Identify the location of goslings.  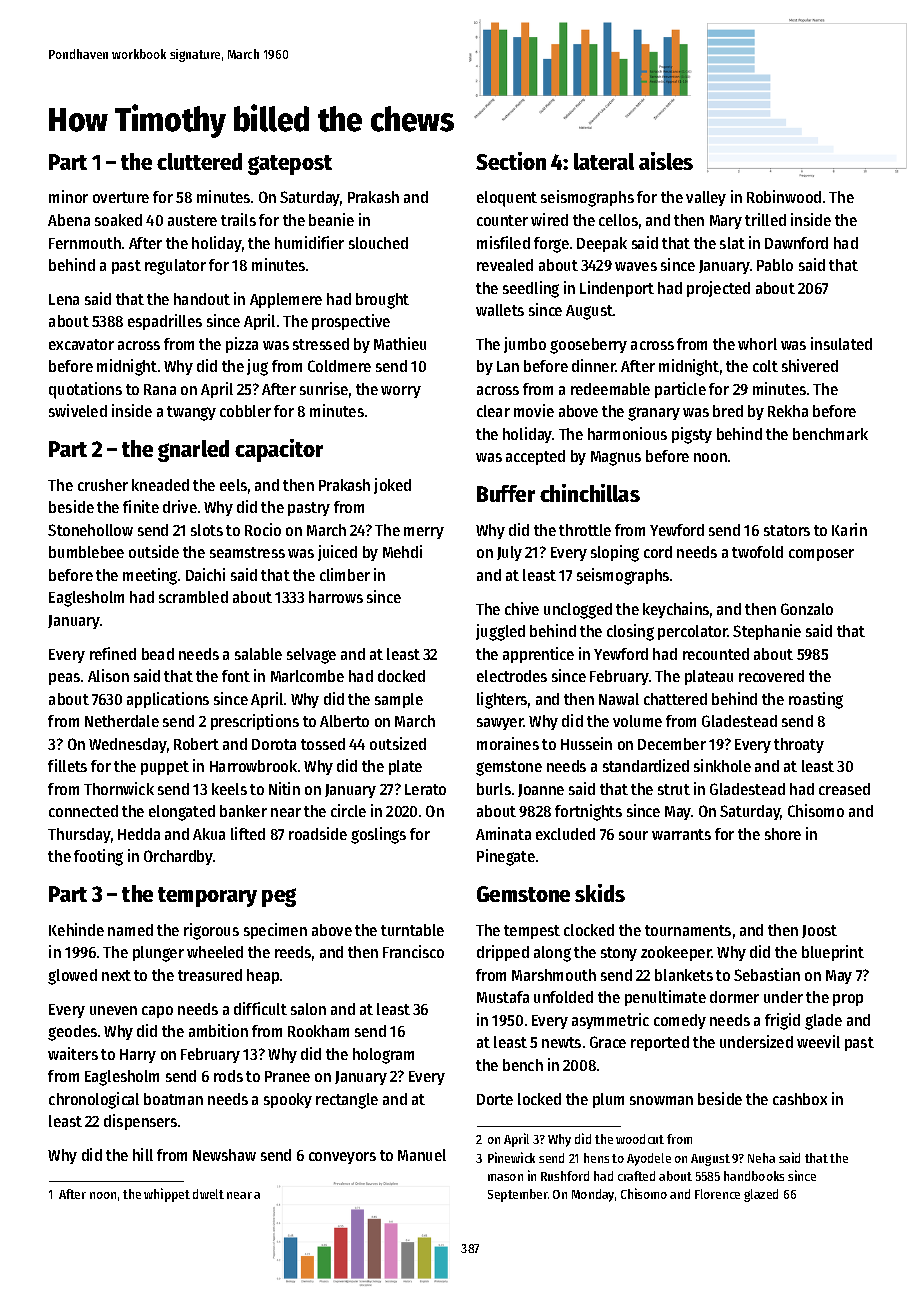
(378, 835).
